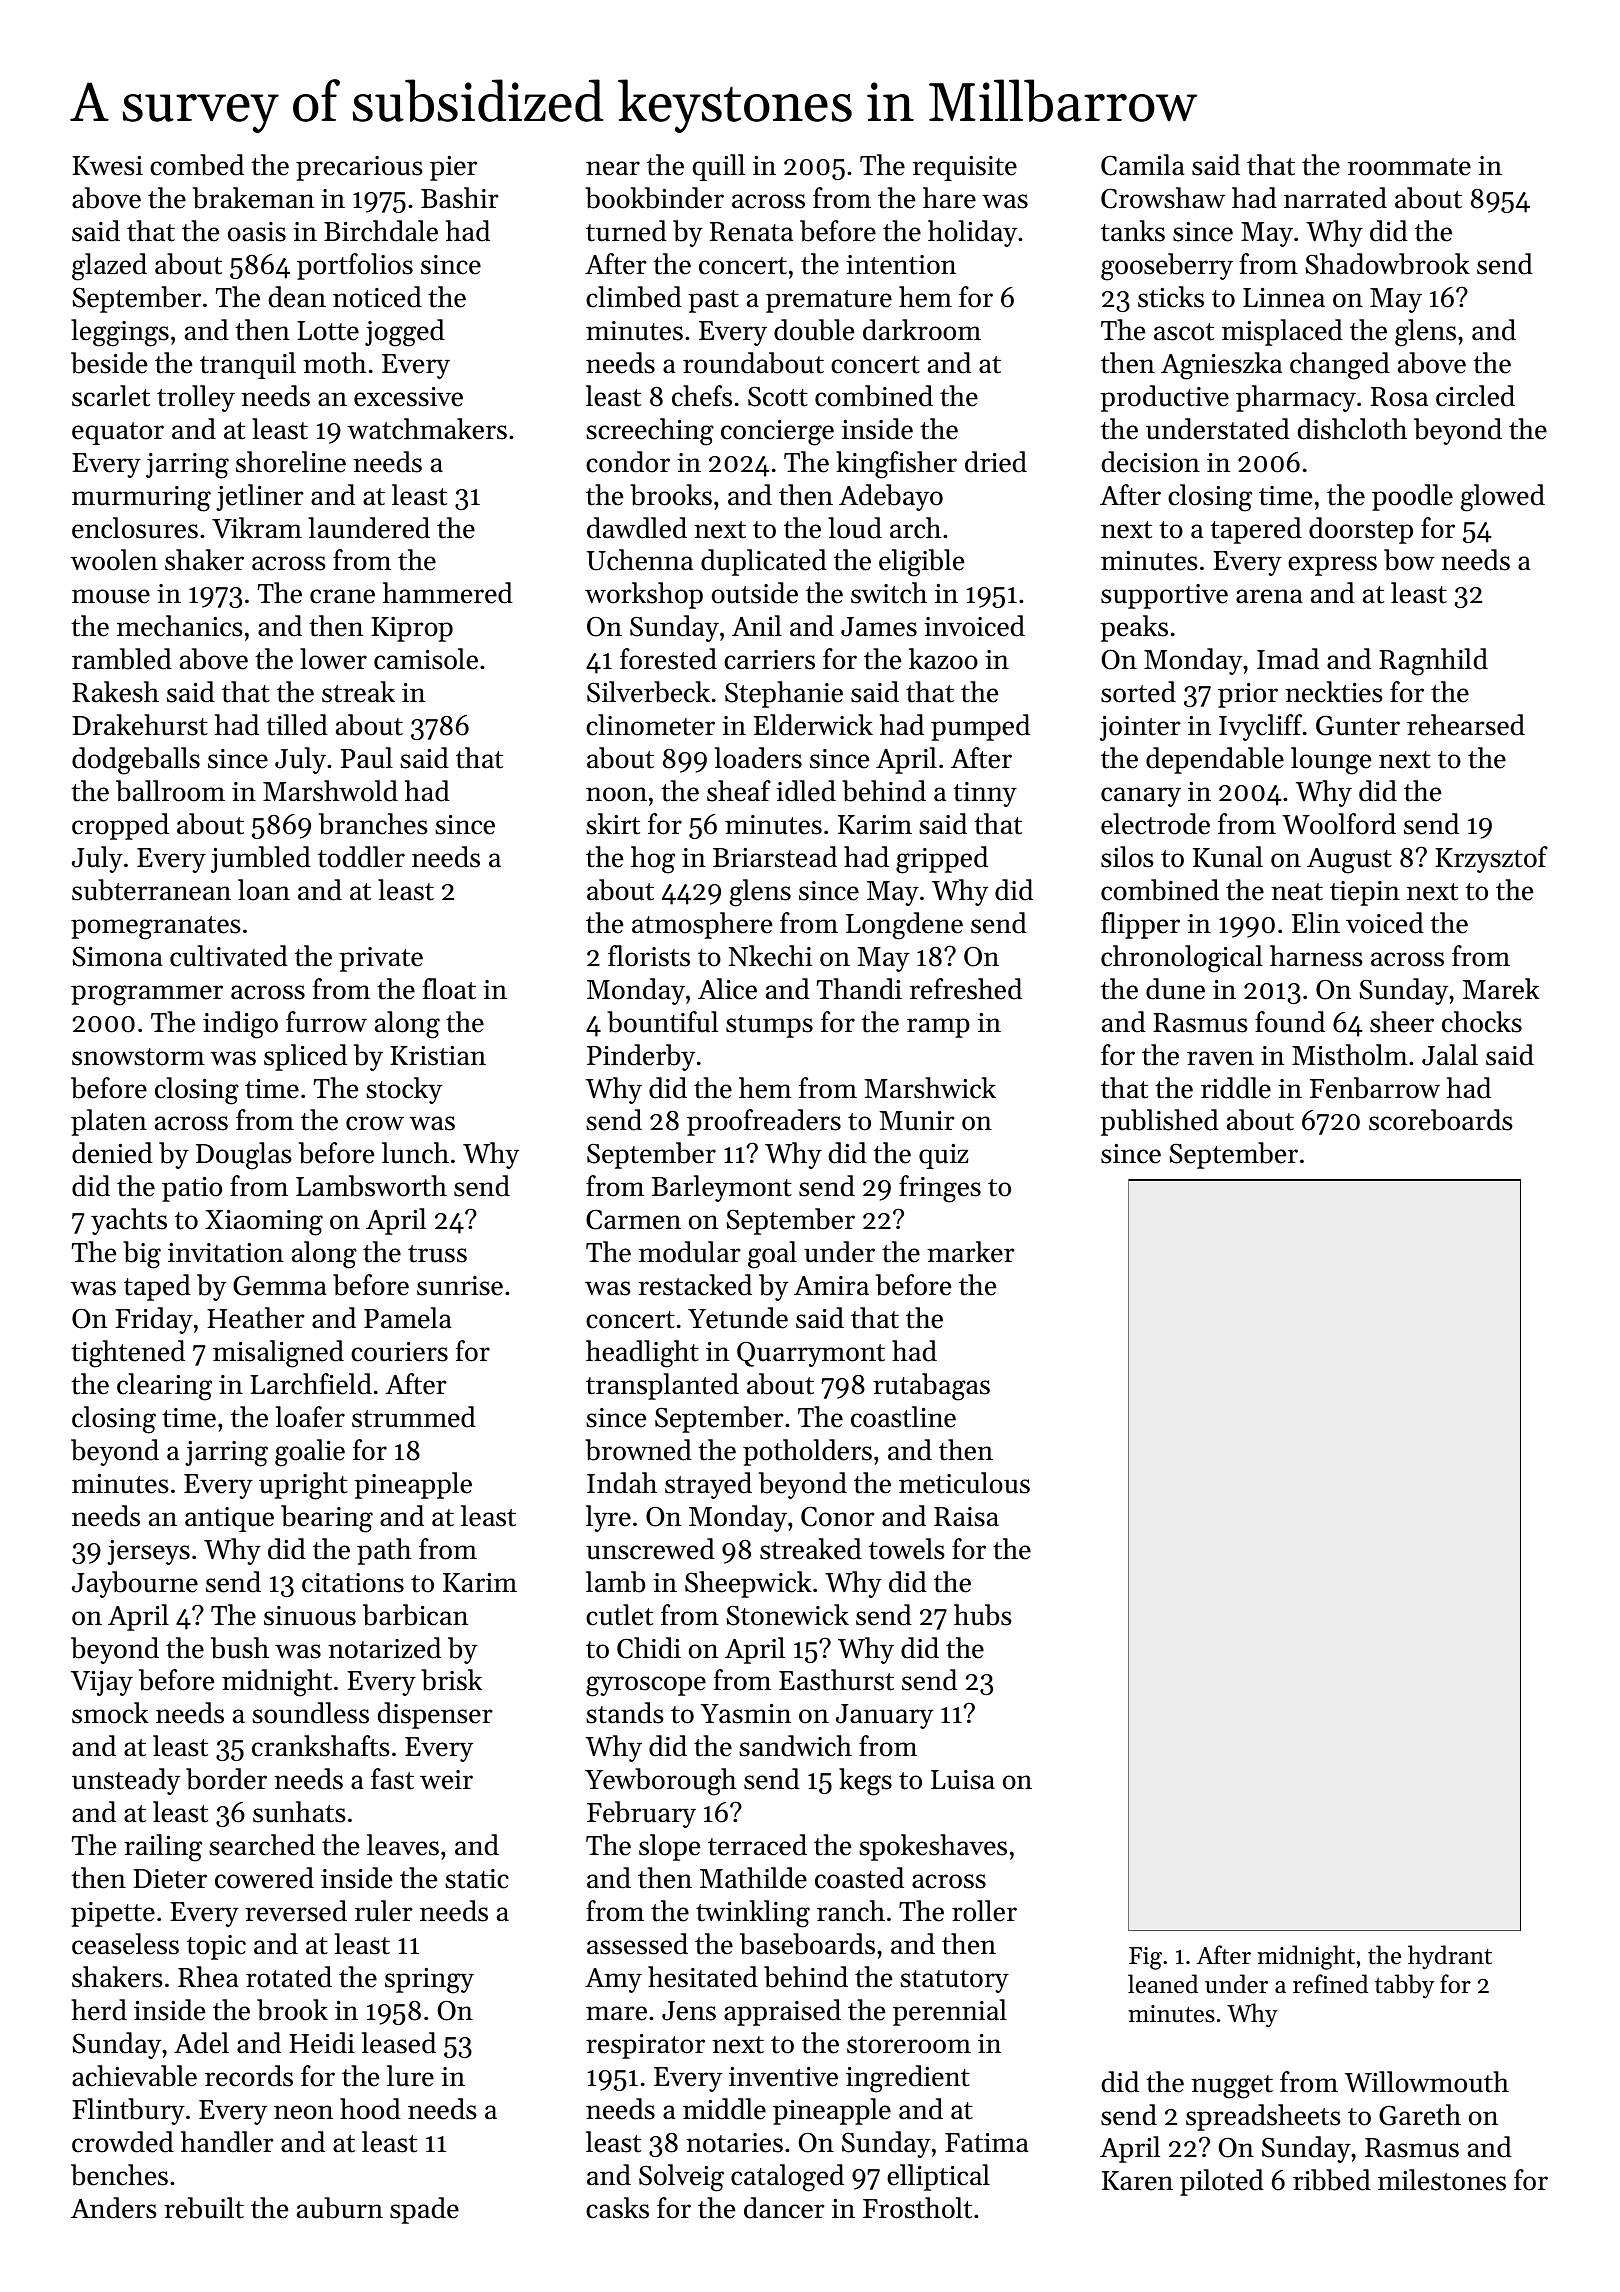 The height and width of the screenshot is (2292, 1620). I want to click on rebuilt, so click(204, 2208).
